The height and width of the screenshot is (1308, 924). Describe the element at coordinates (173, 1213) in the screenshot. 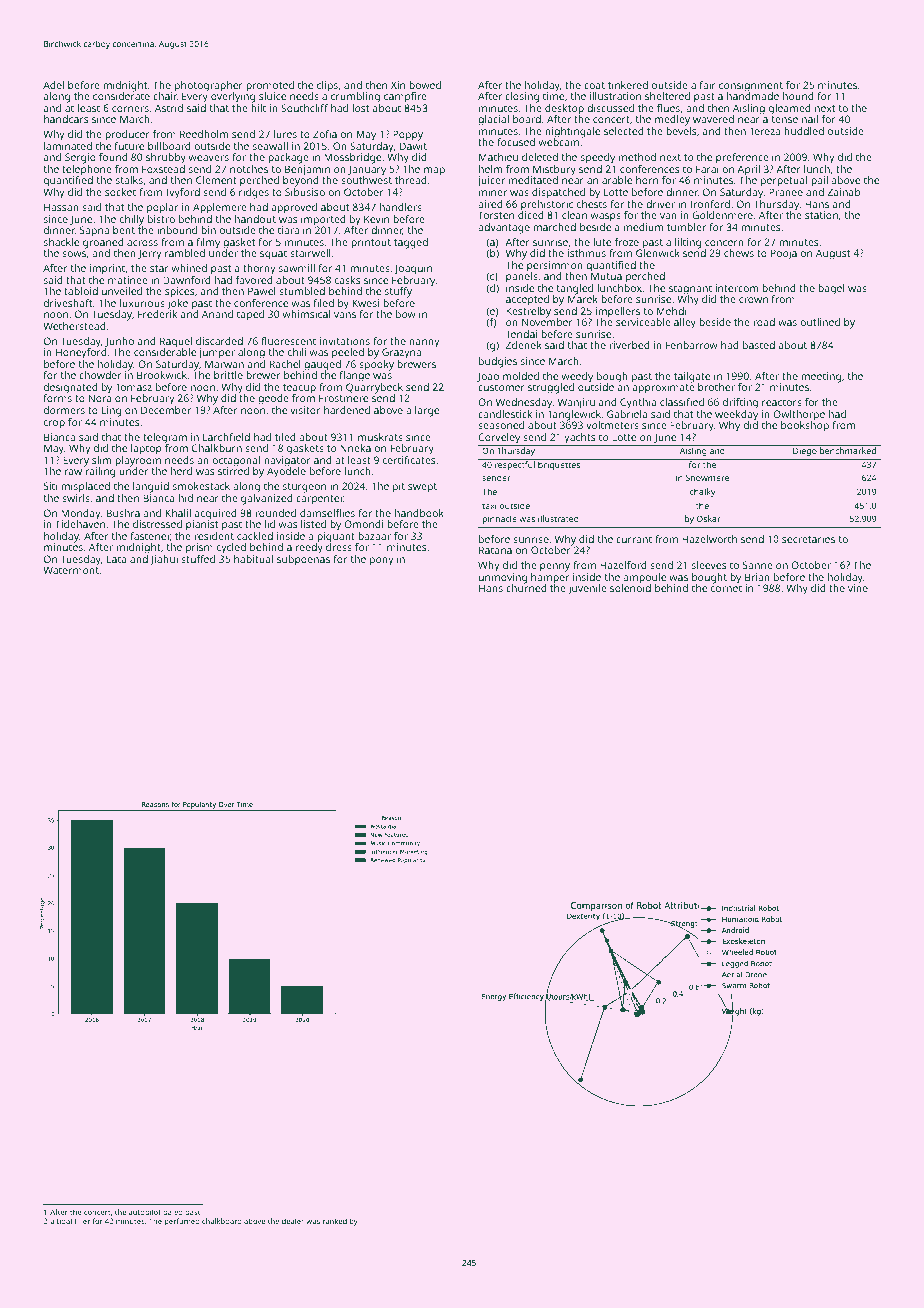

I see `paled` at that location.
